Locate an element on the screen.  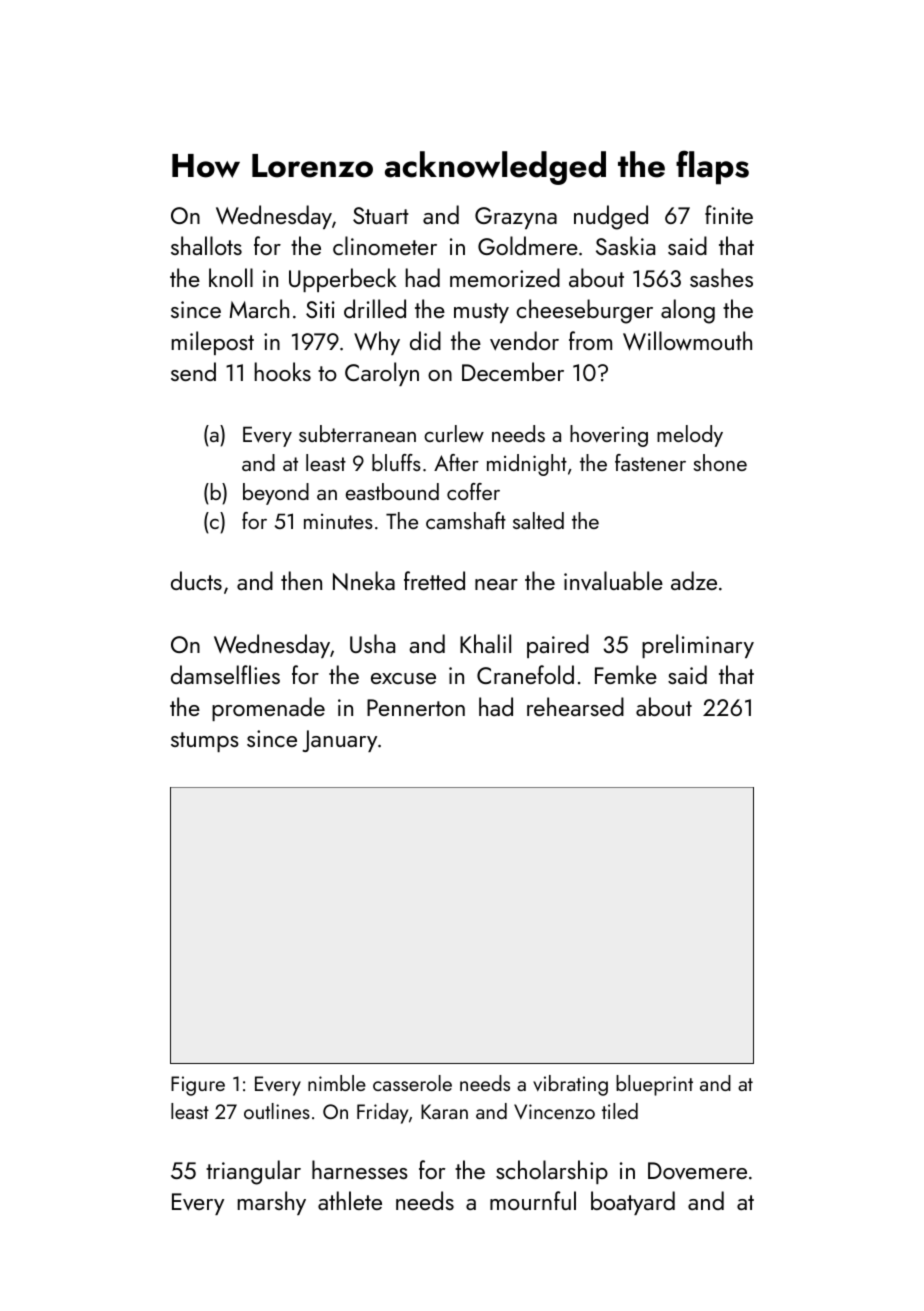
preliminary is located at coordinates (698, 646).
